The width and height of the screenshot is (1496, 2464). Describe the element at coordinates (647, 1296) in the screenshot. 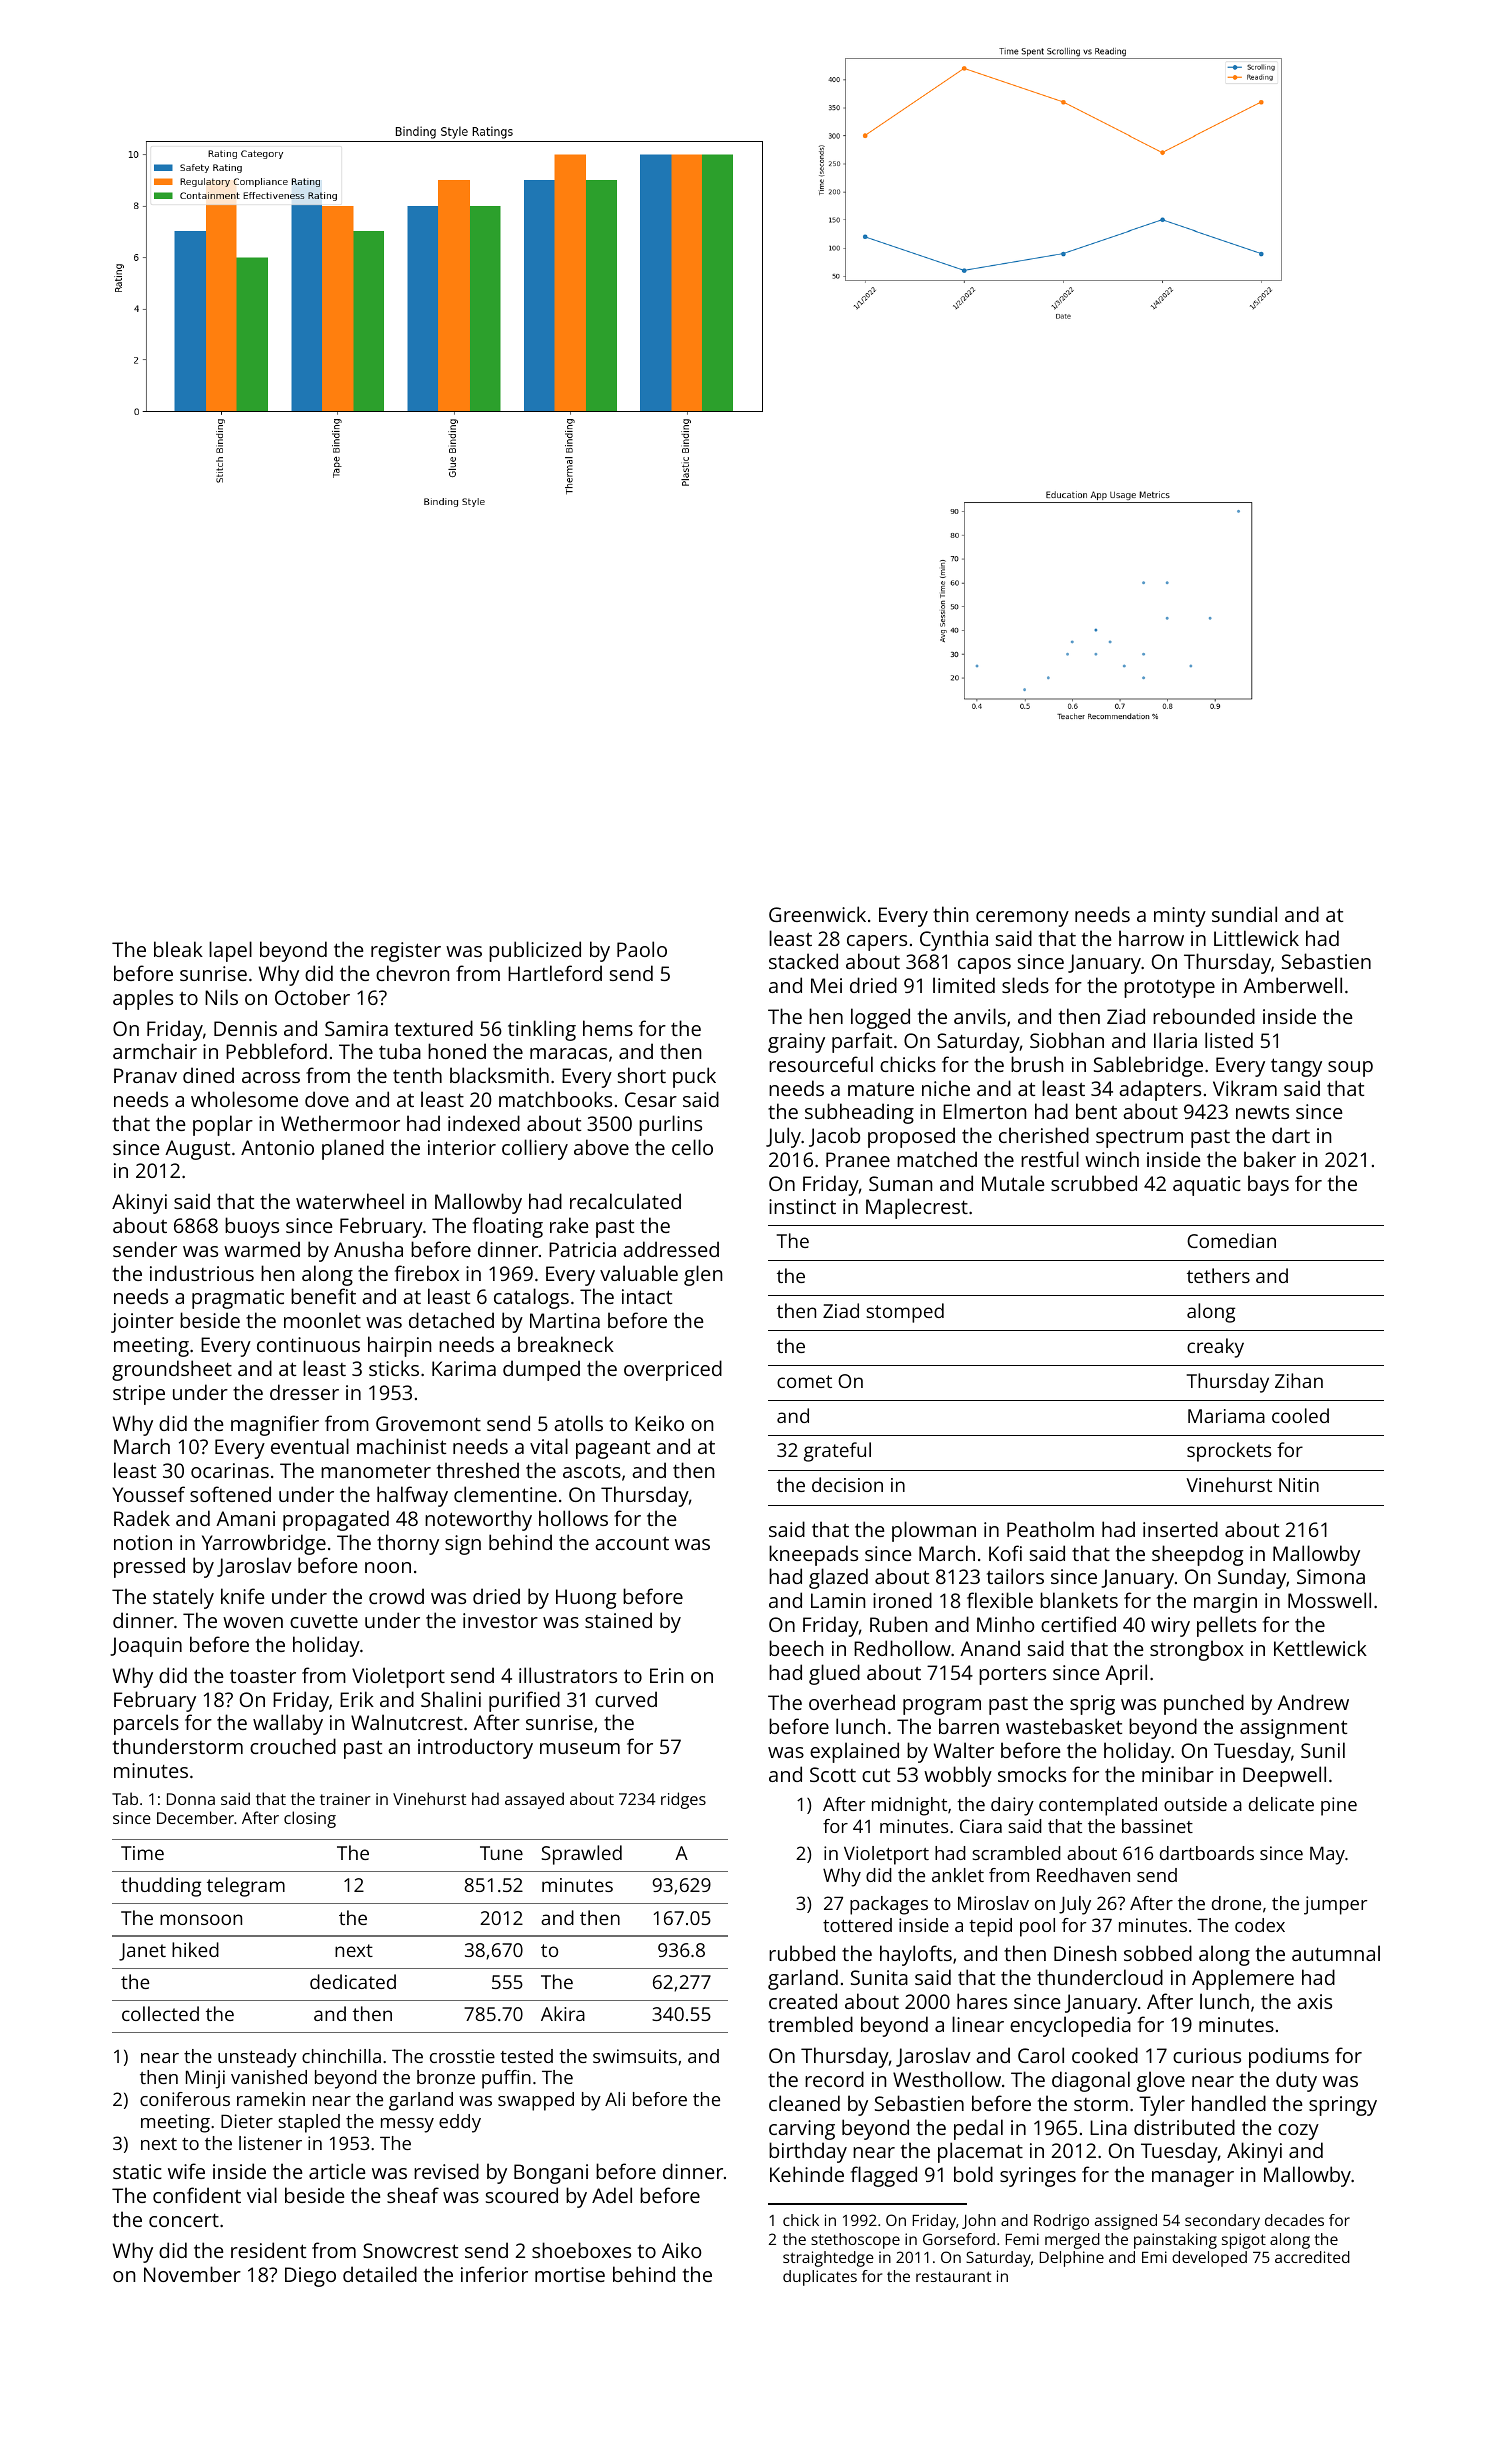

I see `intact` at that location.
